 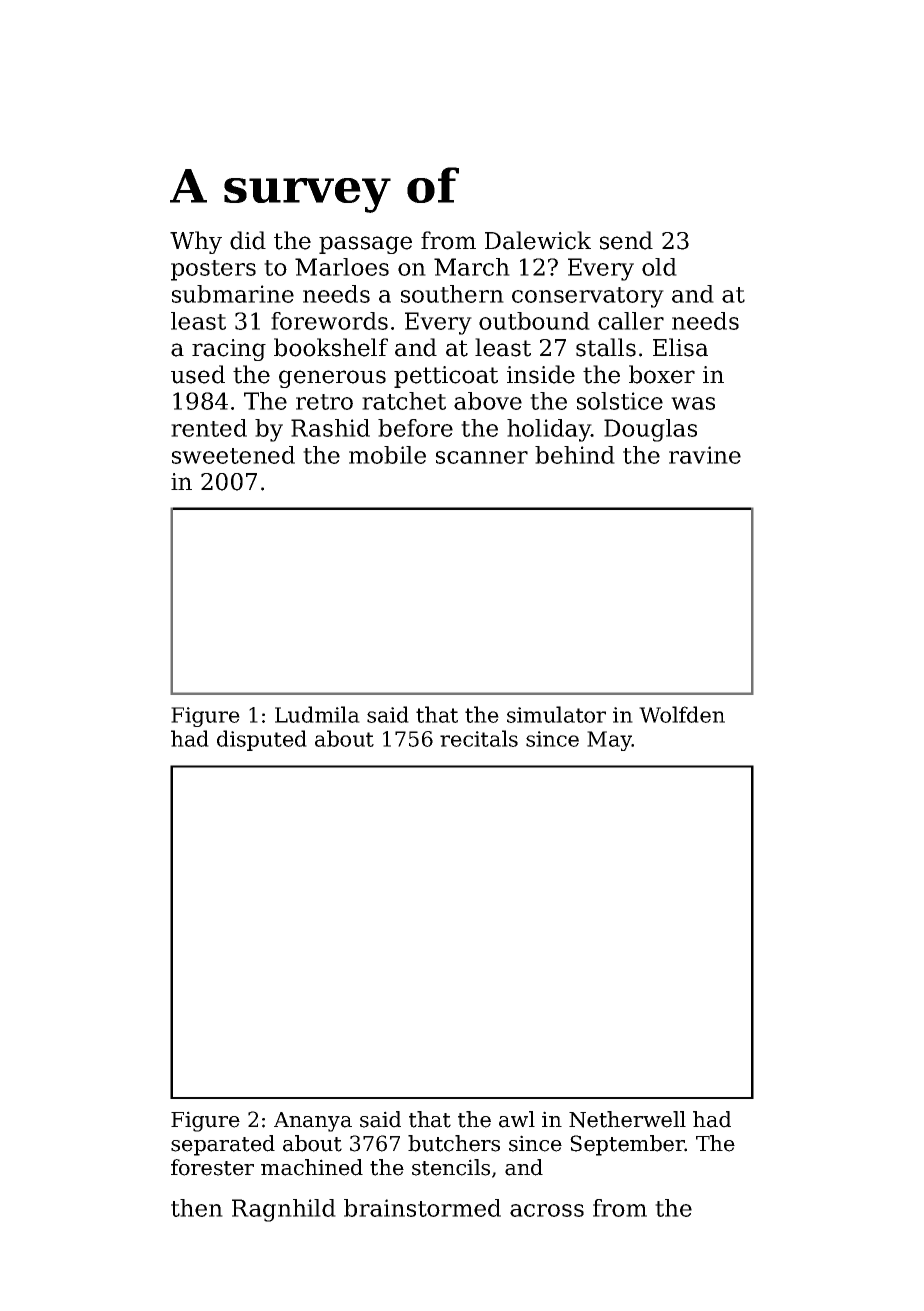 I want to click on behind, so click(x=575, y=455).
